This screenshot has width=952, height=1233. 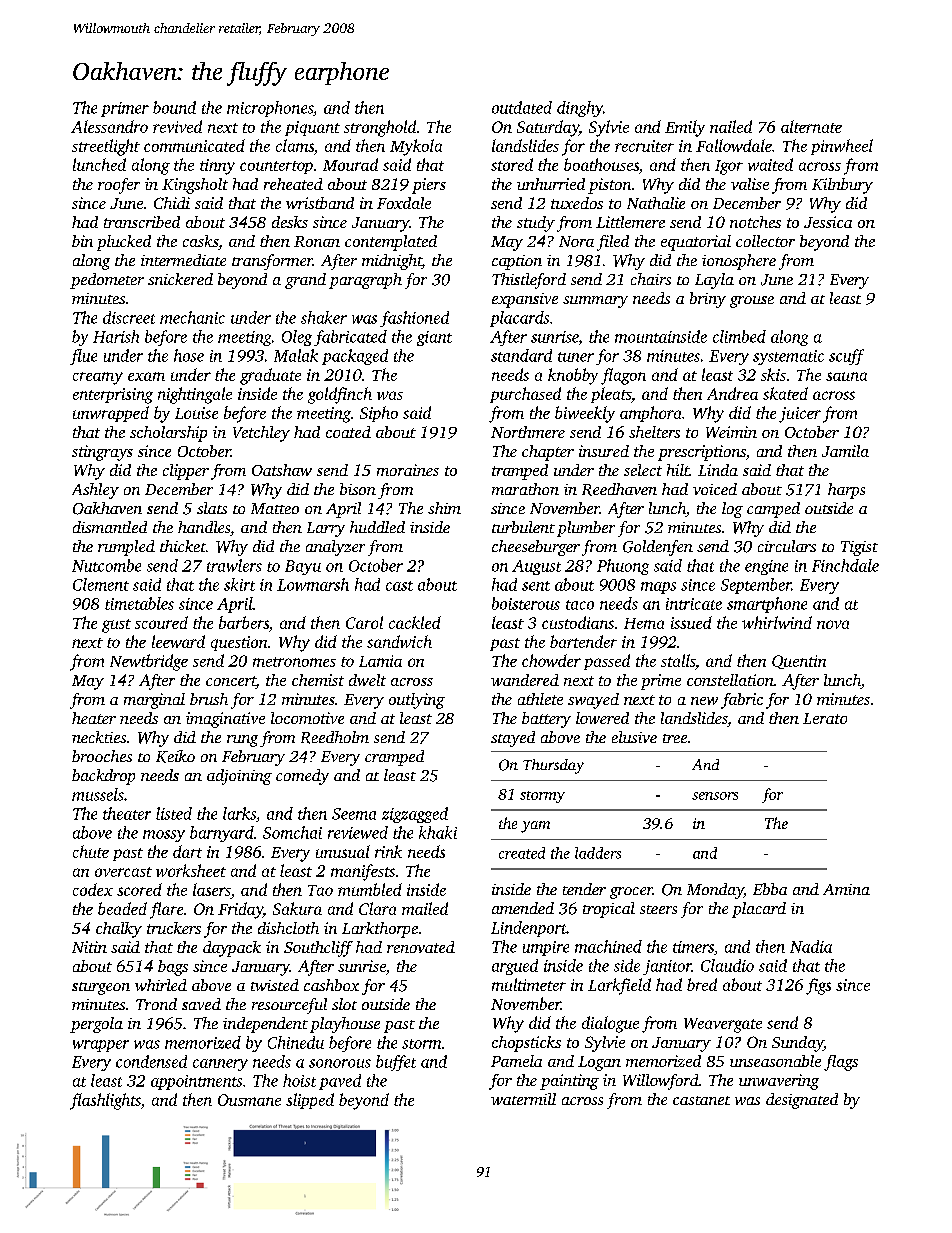 I want to click on alternate, so click(x=811, y=126).
